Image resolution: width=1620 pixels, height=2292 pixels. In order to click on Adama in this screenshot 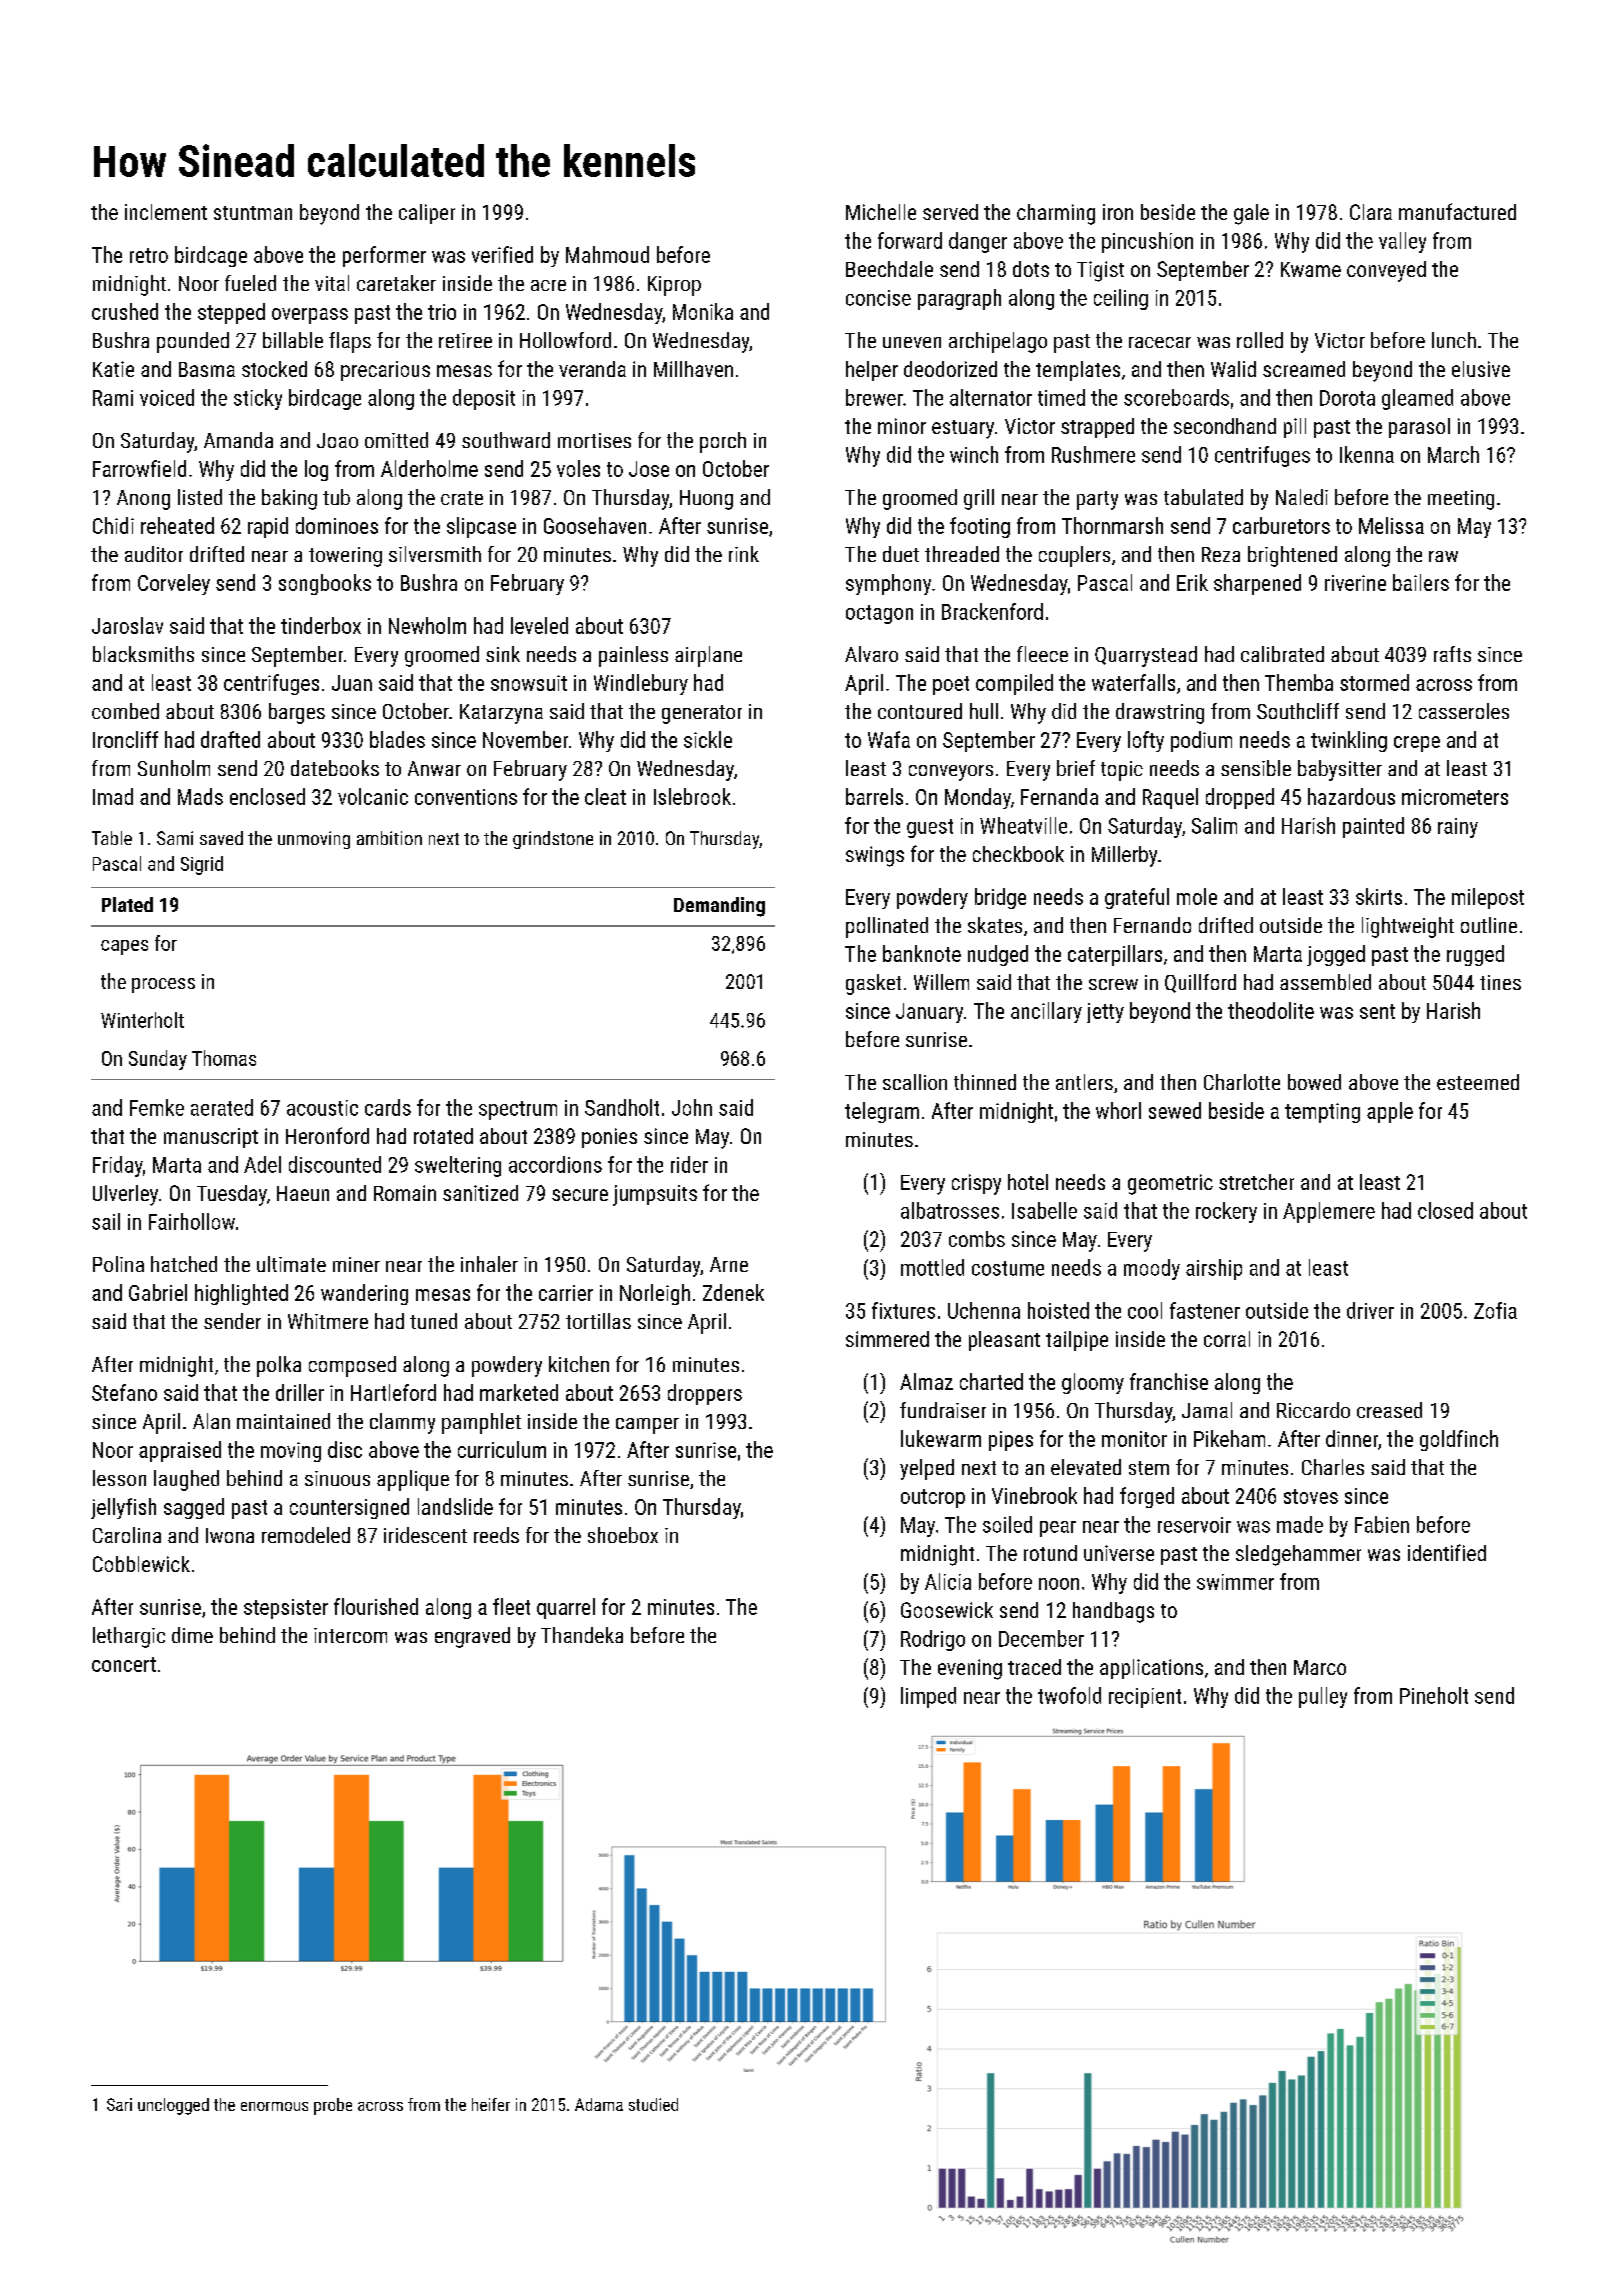, I will do `click(599, 2104)`.
